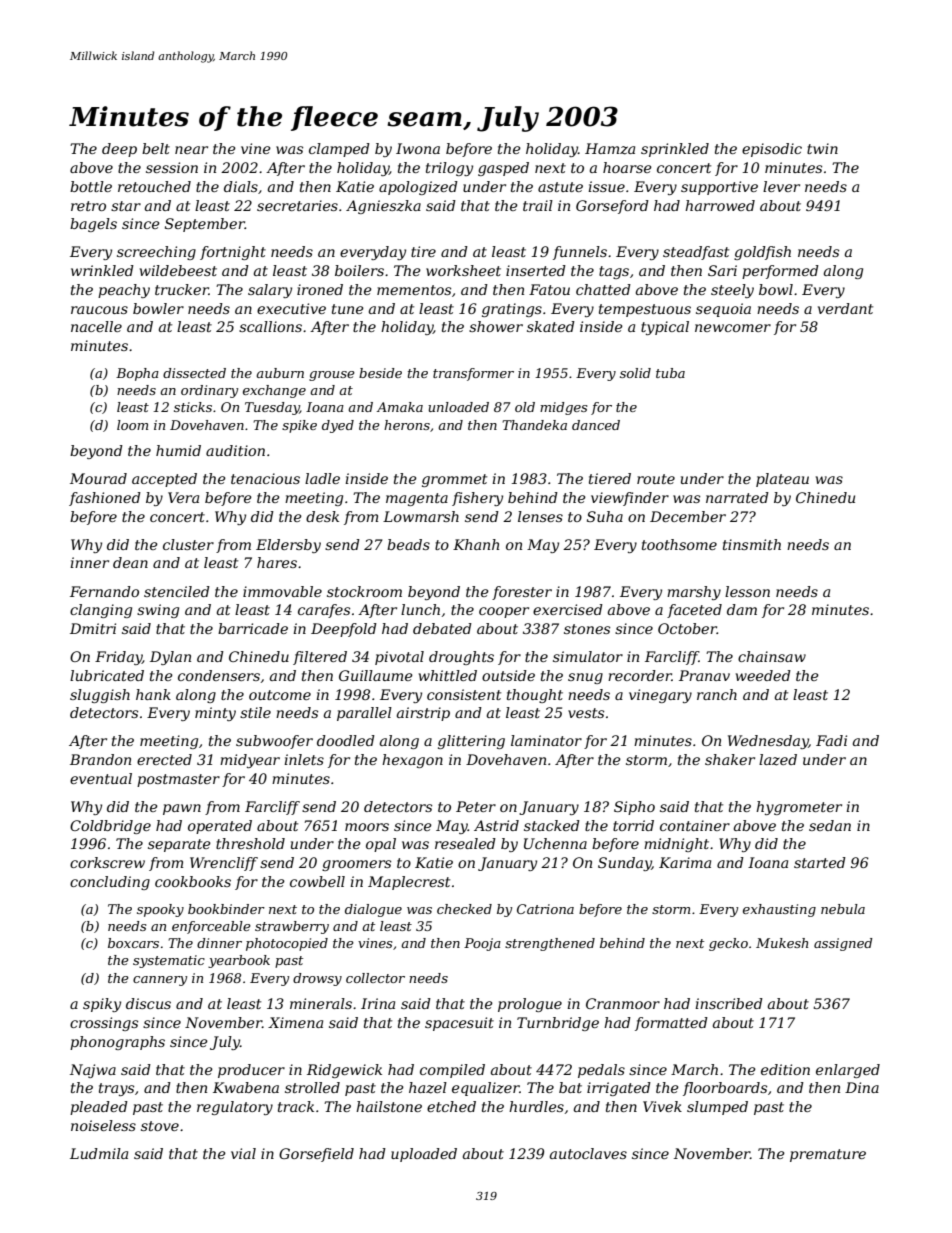 Image resolution: width=952 pixels, height=1233 pixels. I want to click on plateau, so click(782, 480).
